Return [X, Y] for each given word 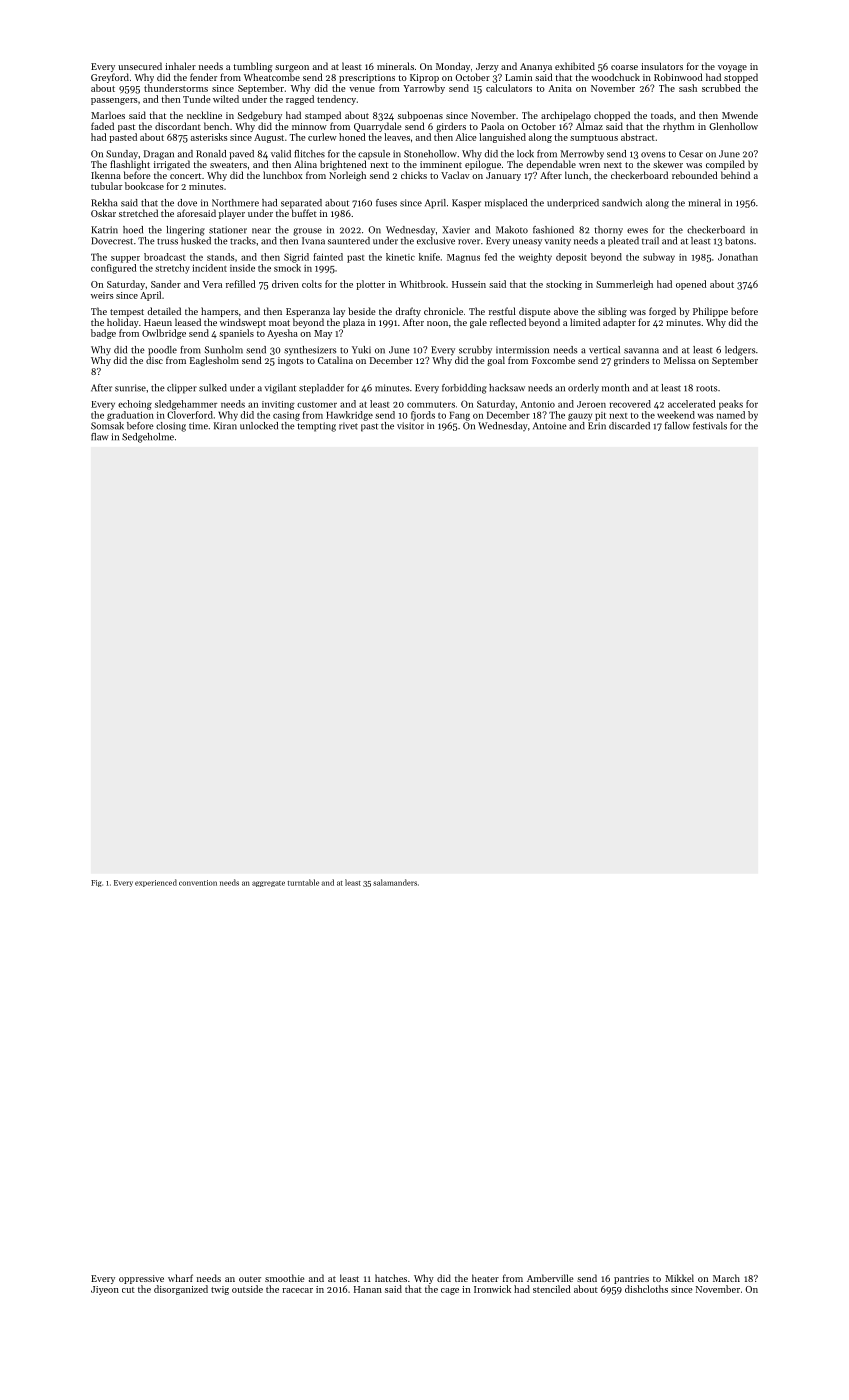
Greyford [110, 78]
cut [128, 1290]
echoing [135, 405]
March [726, 1278]
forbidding [464, 389]
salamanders [395, 882]
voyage [732, 68]
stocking [564, 285]
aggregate [268, 884]
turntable [303, 882]
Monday [453, 67]
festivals [710, 426]
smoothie [284, 1278]
